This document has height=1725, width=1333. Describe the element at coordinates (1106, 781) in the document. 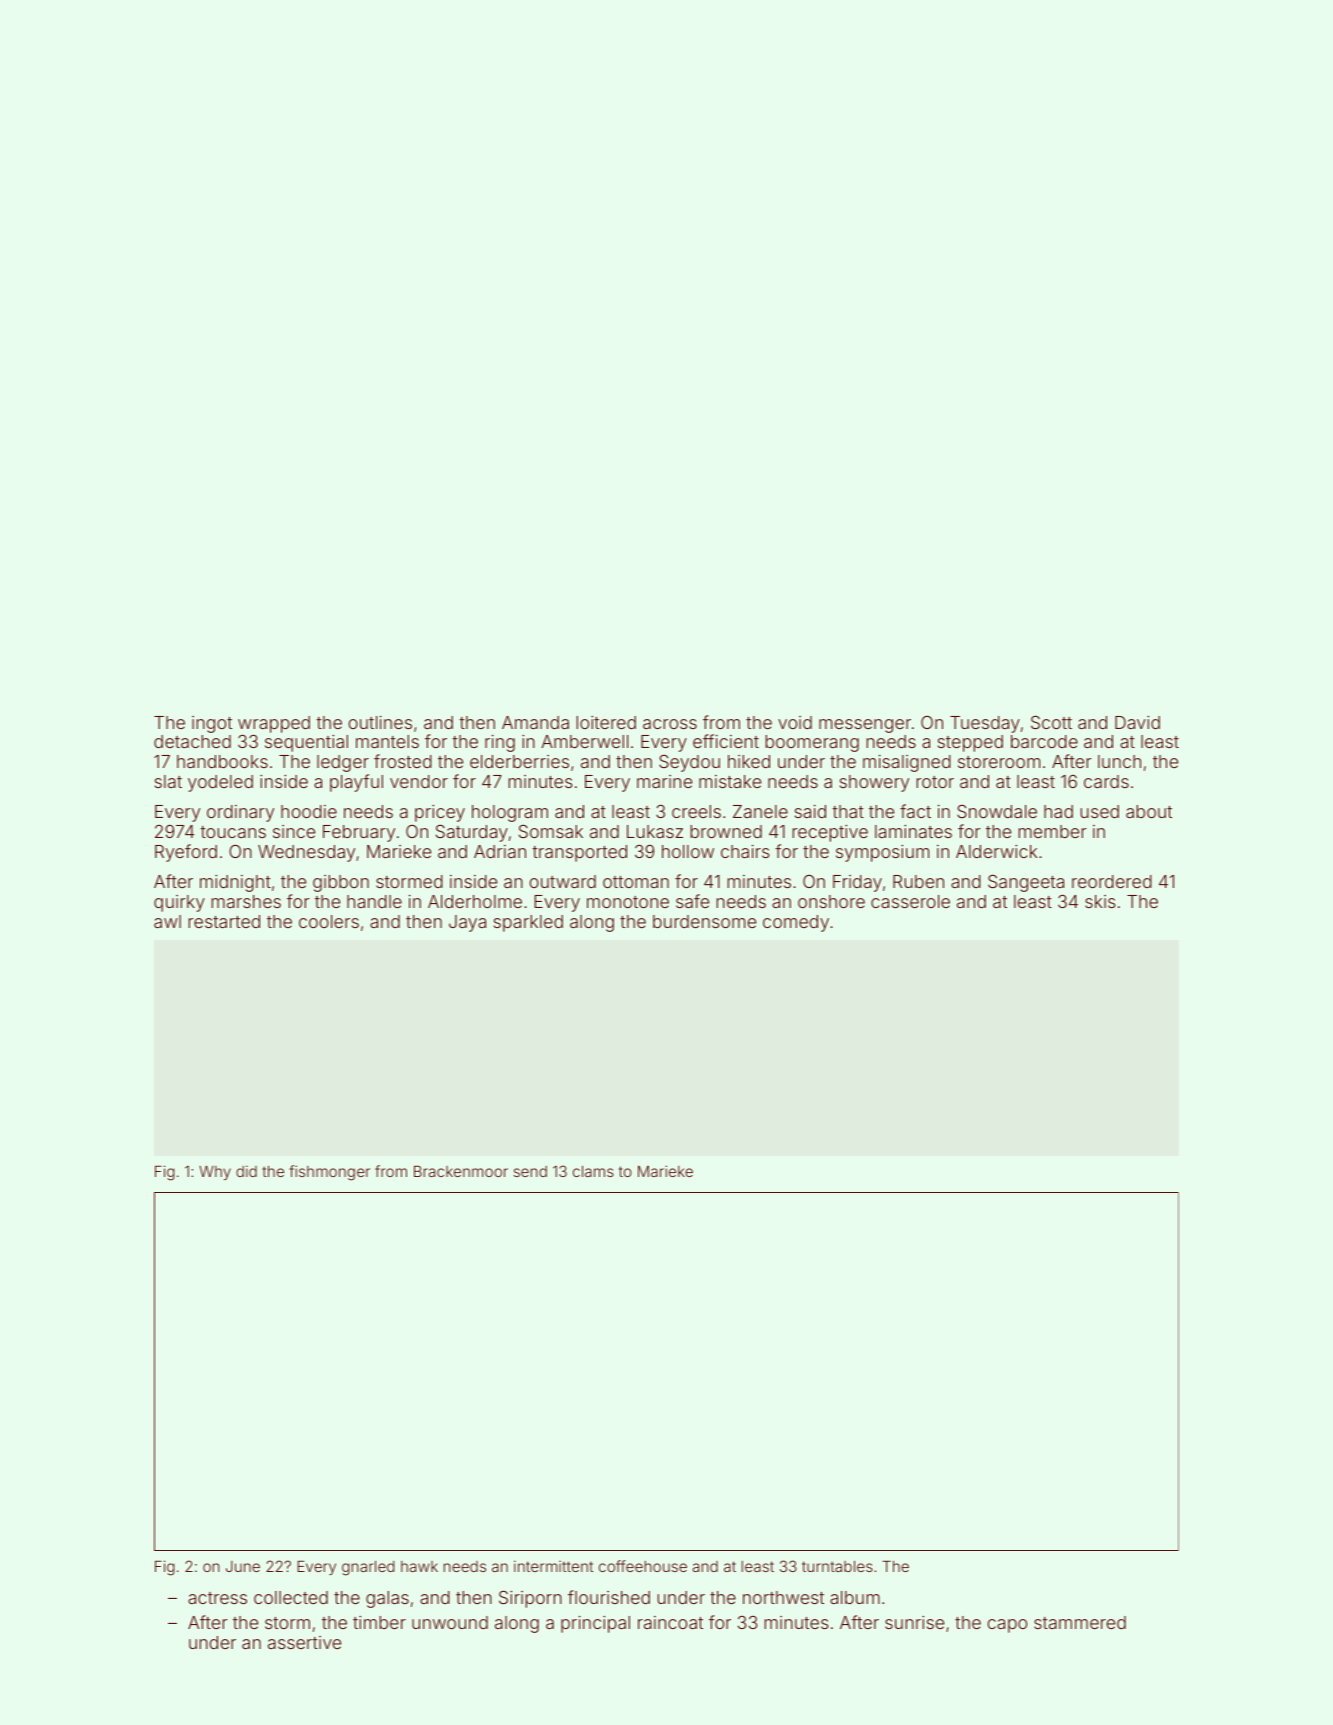

I see `cards` at that location.
